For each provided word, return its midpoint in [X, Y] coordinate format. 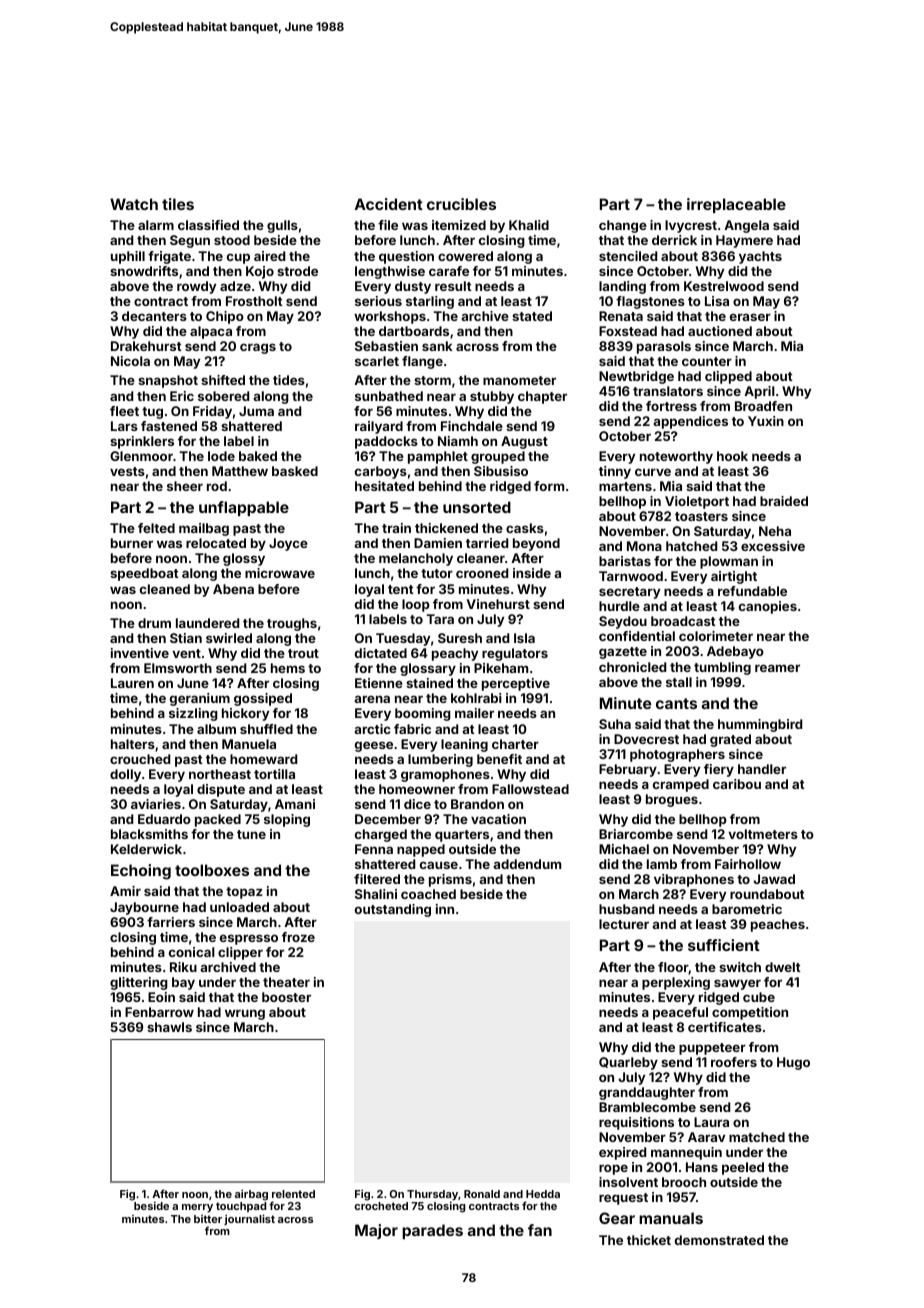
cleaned [165, 589]
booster [286, 997]
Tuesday [403, 639]
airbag [251, 1195]
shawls [169, 1027]
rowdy [196, 287]
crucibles [461, 204]
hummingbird [760, 725]
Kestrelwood [724, 286]
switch [740, 967]
